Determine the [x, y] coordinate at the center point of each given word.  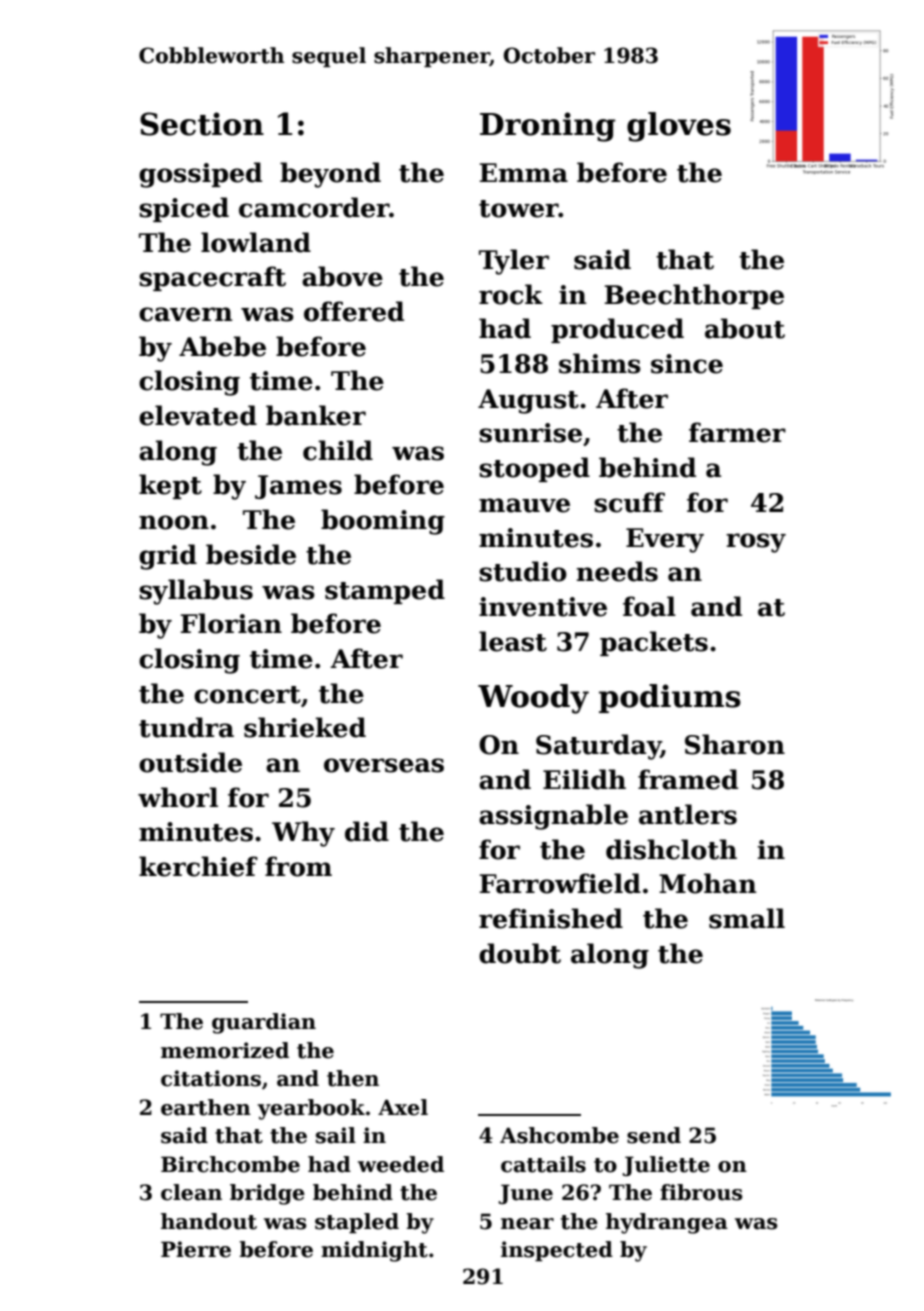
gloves [679, 127]
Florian [231, 623]
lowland [256, 242]
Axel [403, 1107]
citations [211, 1078]
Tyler [514, 262]
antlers [688, 814]
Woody [533, 699]
